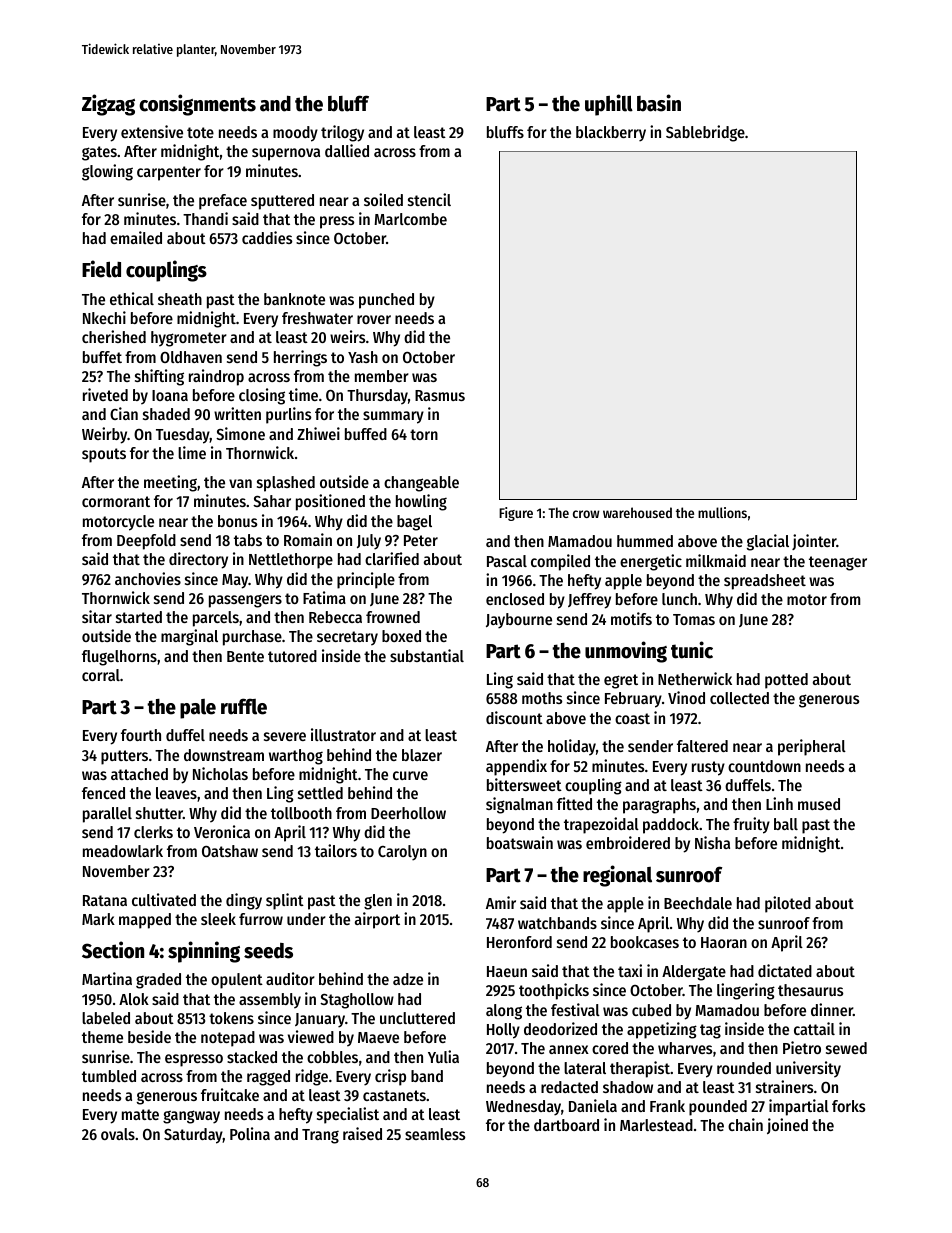  What do you see at coordinates (429, 199) in the screenshot?
I see `stencil` at bounding box center [429, 199].
